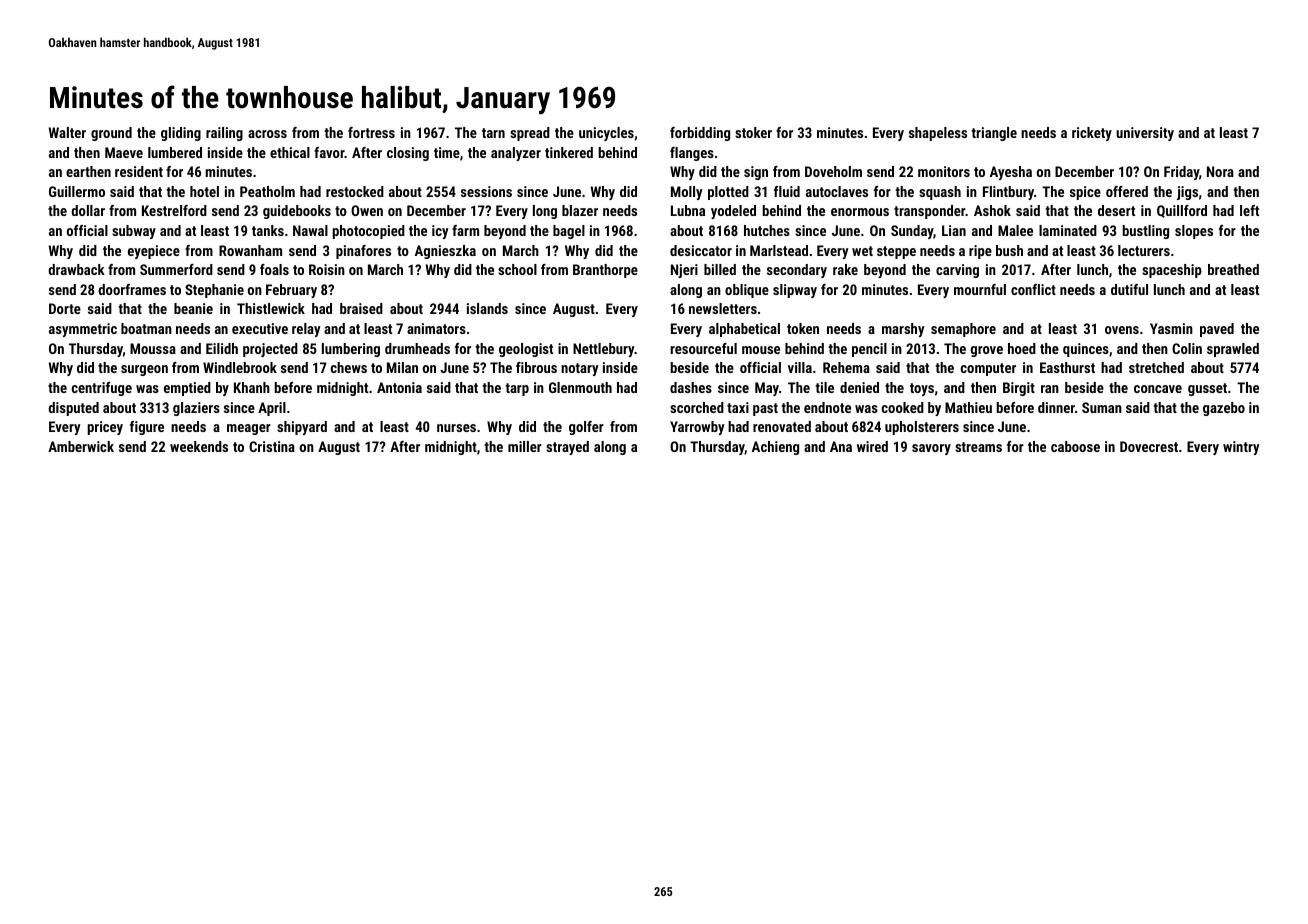 The image size is (1308, 924). What do you see at coordinates (1249, 210) in the screenshot?
I see `left` at bounding box center [1249, 210].
